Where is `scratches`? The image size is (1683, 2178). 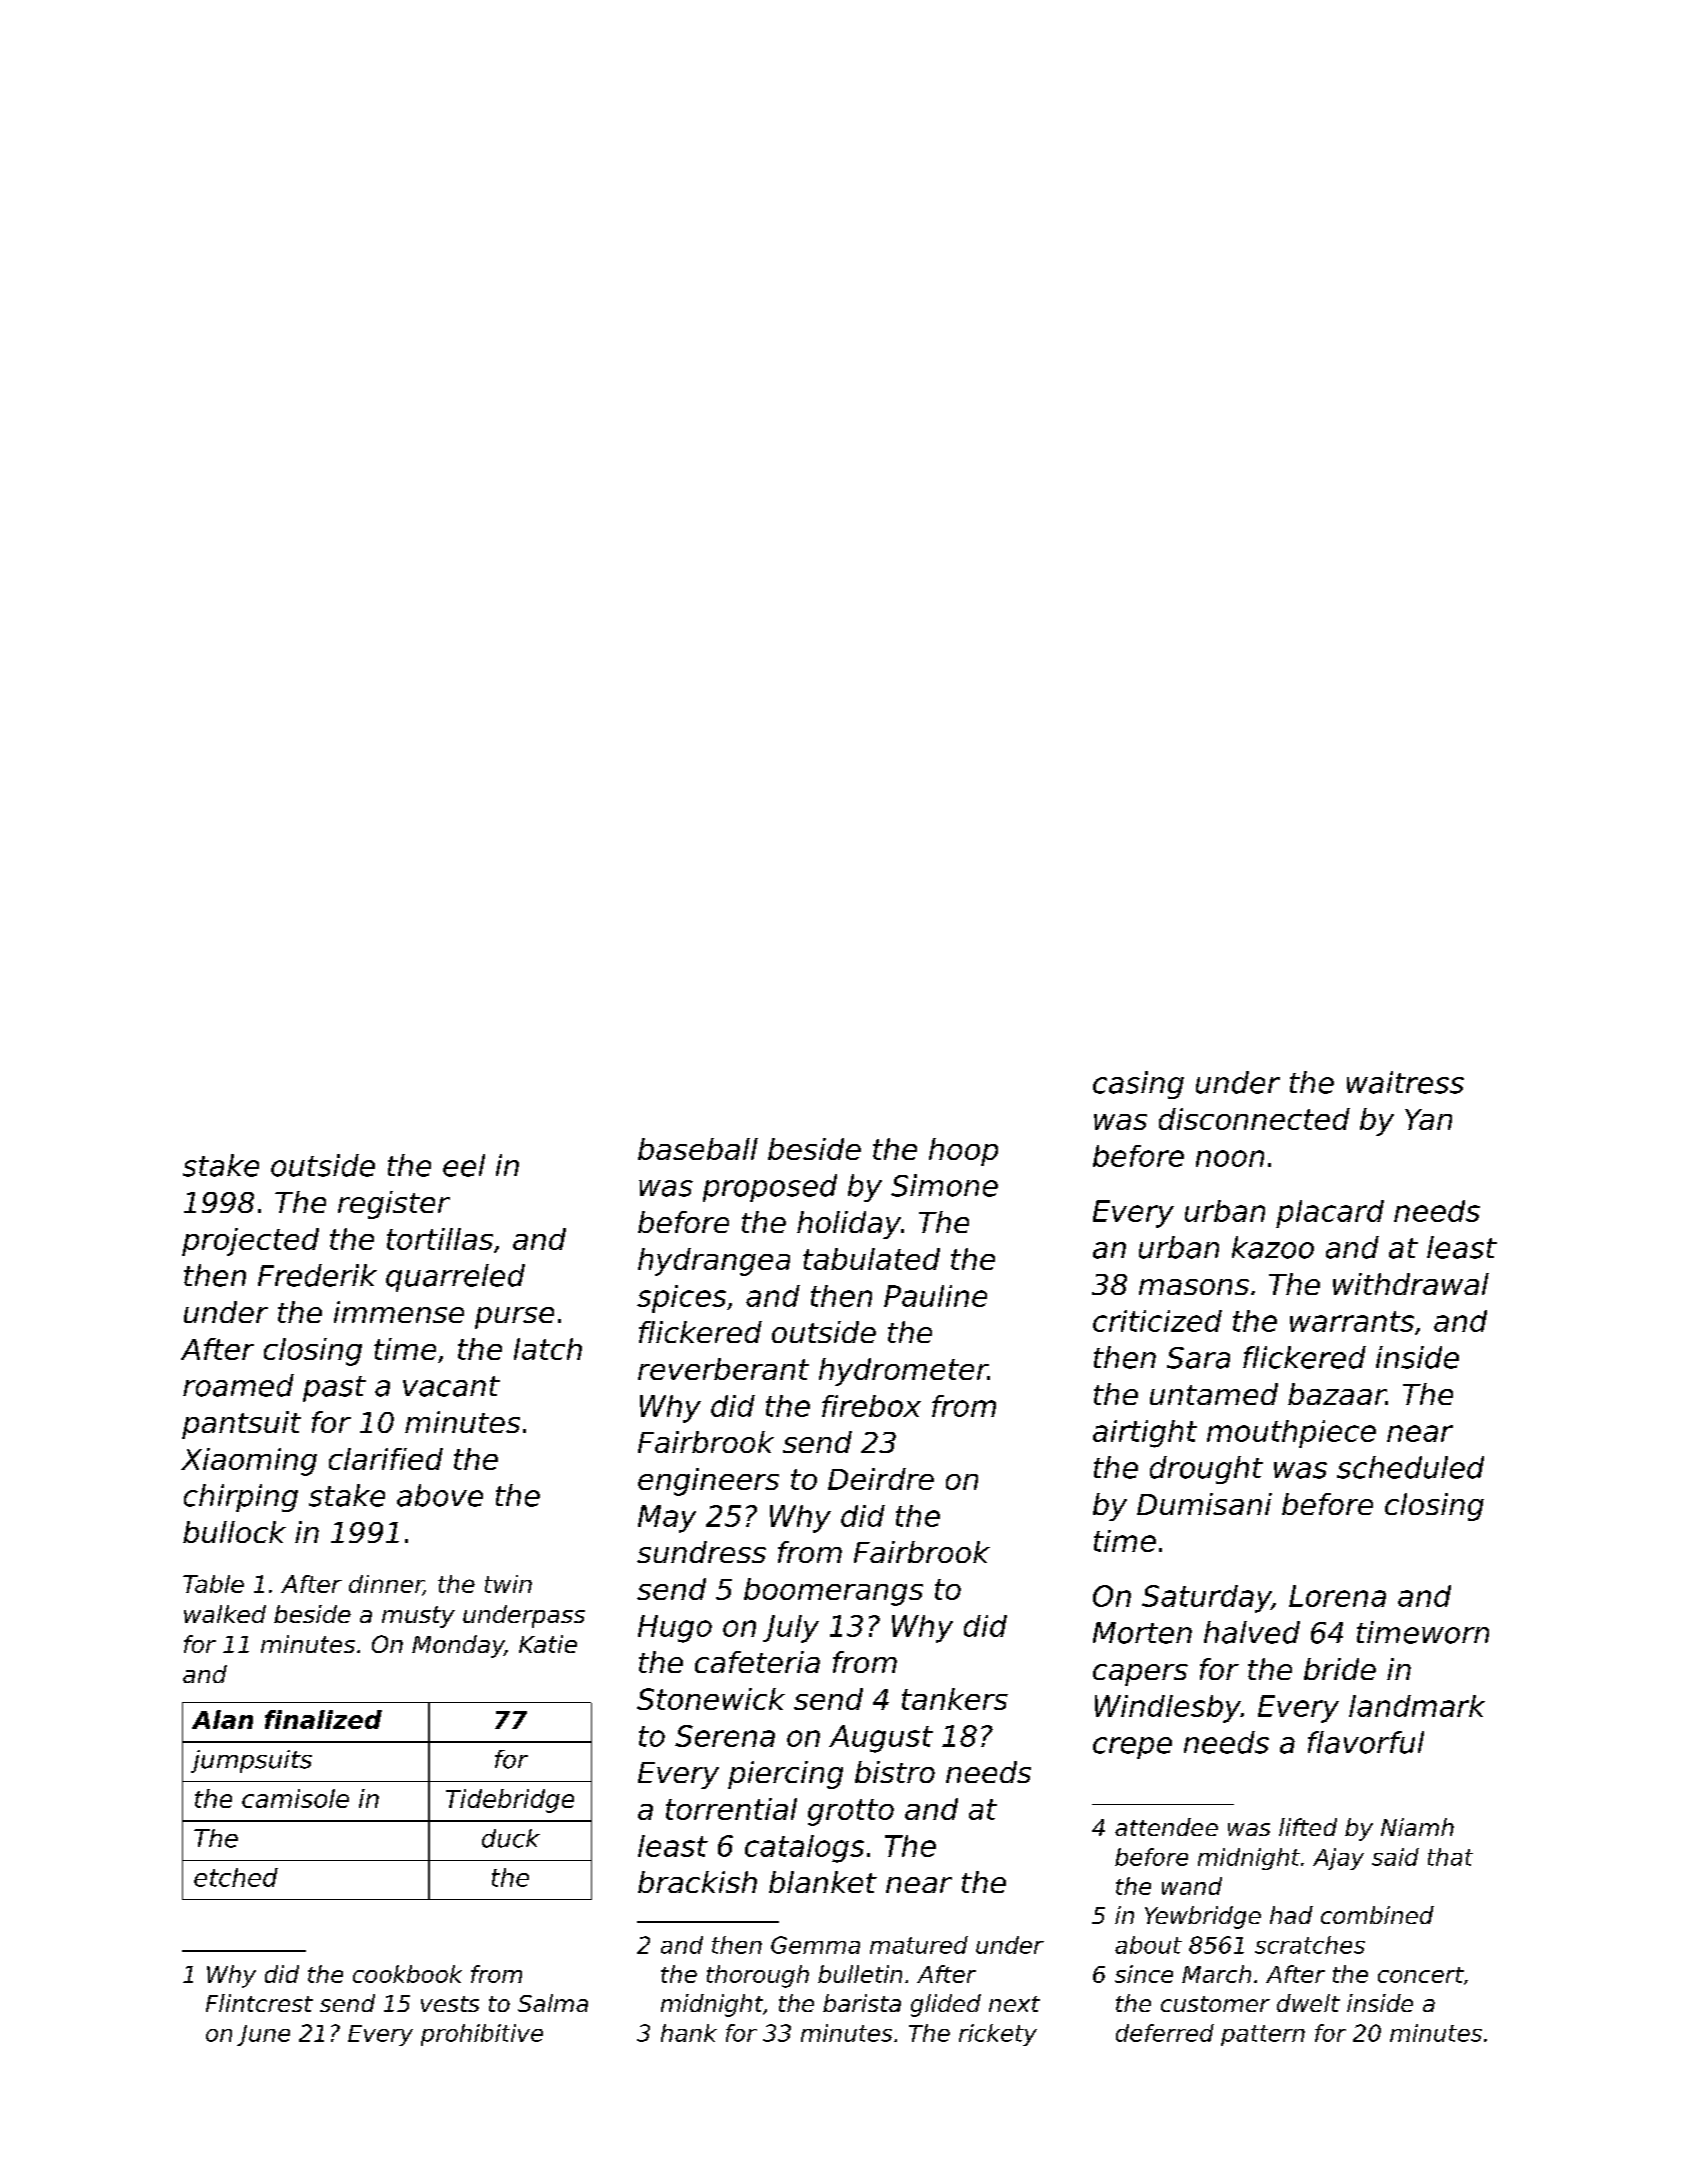 scratches is located at coordinates (1310, 1945).
